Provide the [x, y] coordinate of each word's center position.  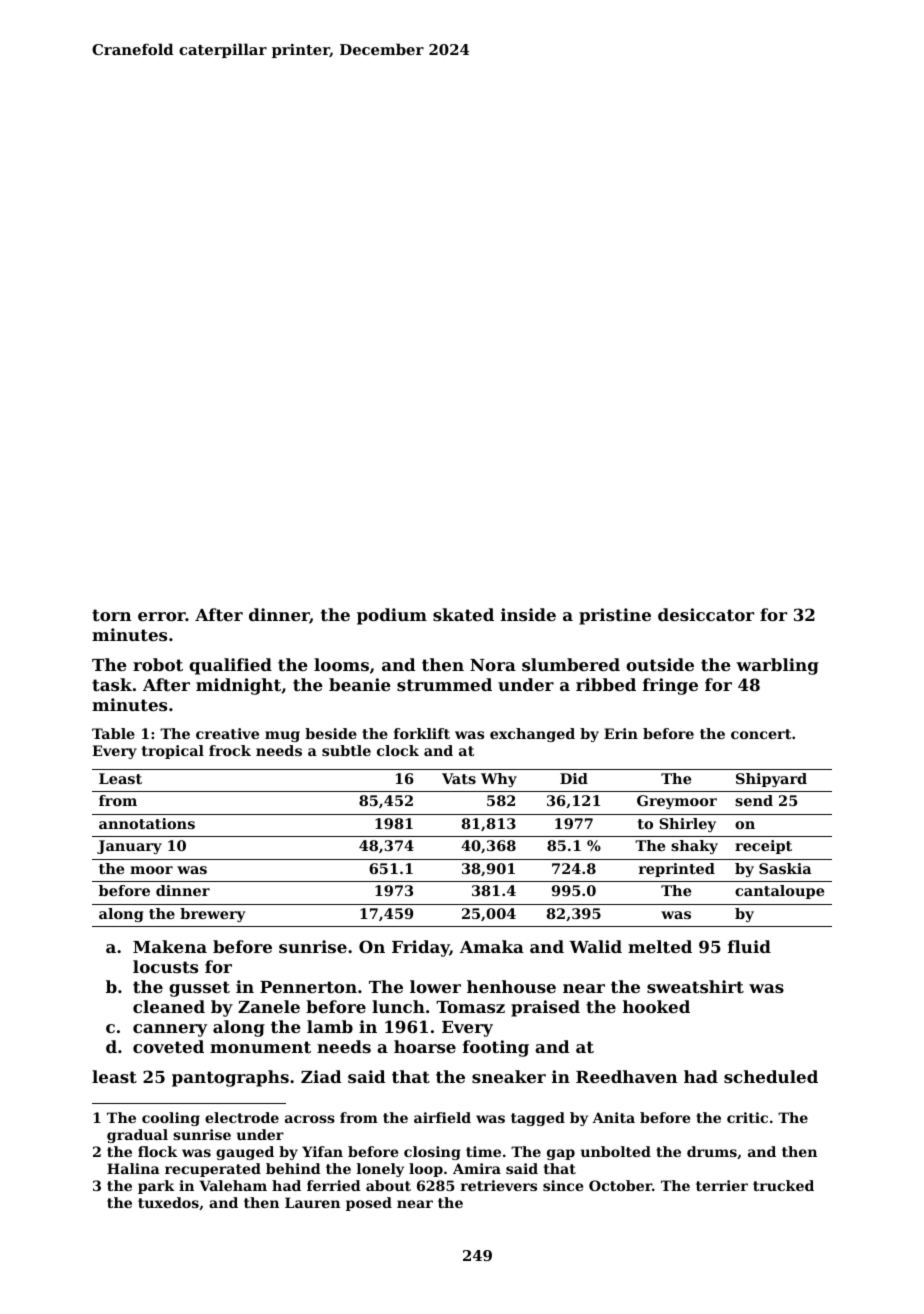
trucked [783, 1185]
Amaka [492, 946]
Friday [421, 948]
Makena [170, 946]
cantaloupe [779, 892]
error [162, 616]
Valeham [233, 1185]
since [563, 1185]
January [129, 847]
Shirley [687, 825]
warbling [777, 666]
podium [392, 616]
